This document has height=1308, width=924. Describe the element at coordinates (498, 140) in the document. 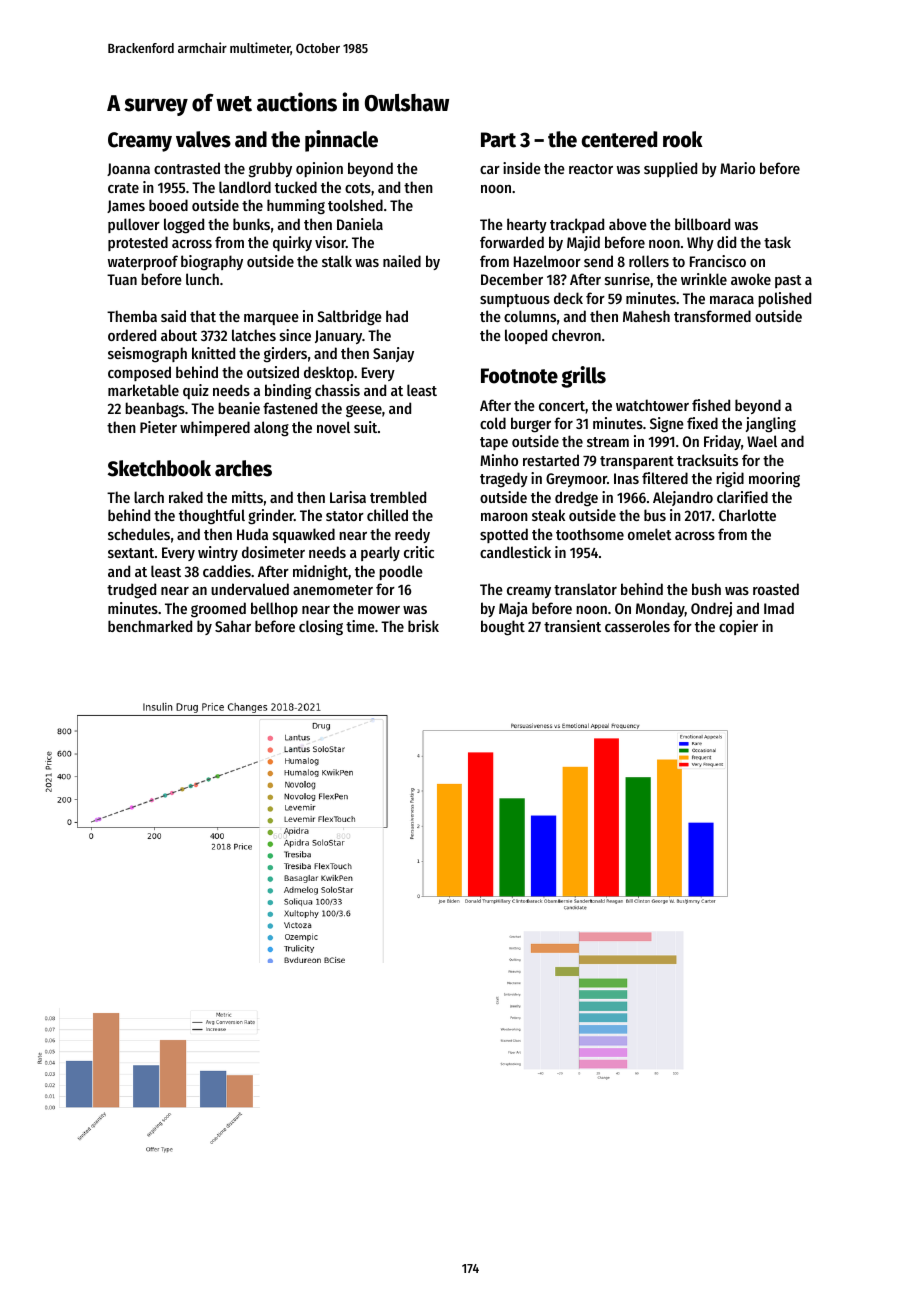

I see `Part` at that location.
